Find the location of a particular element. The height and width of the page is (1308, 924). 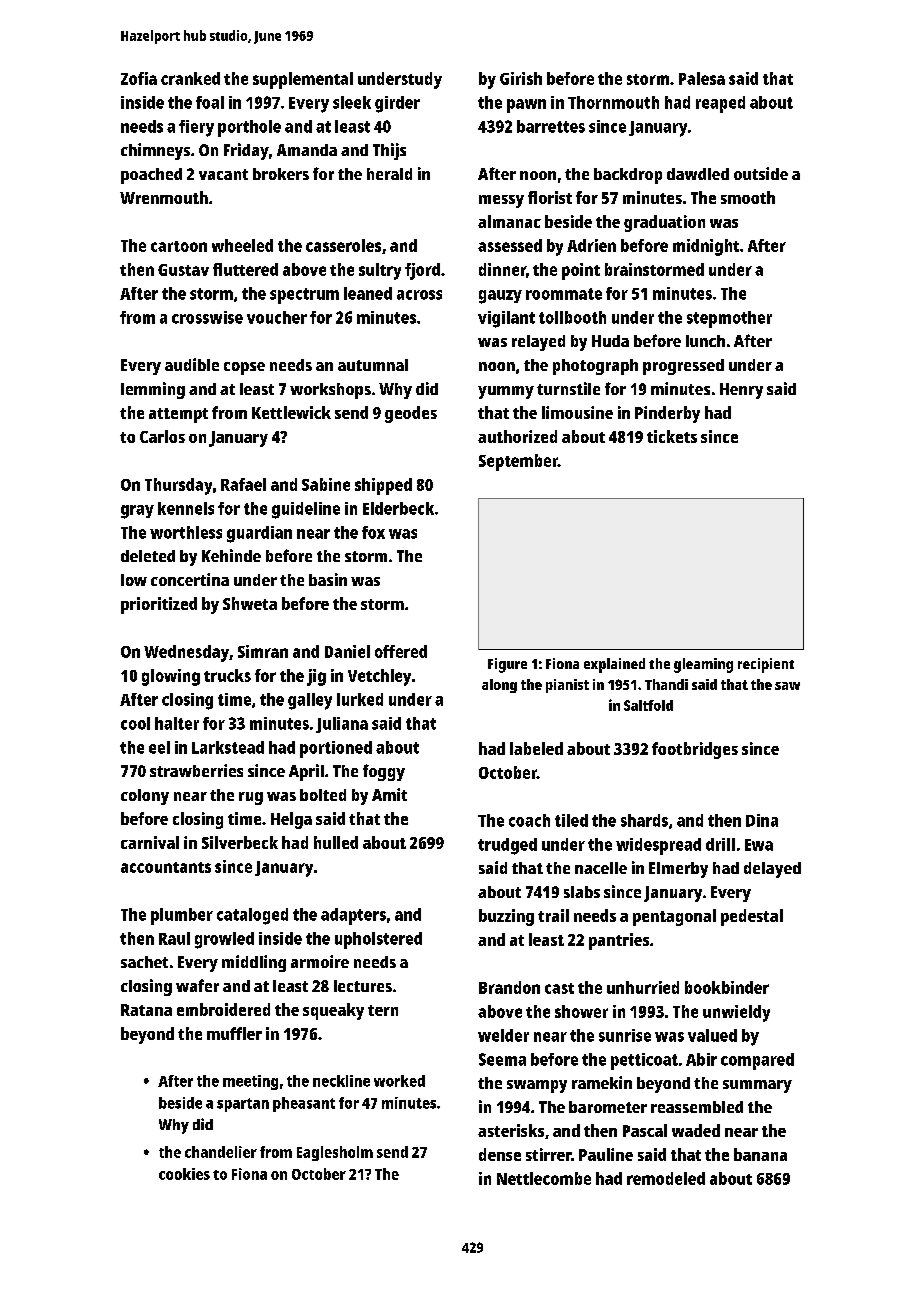

upholstered is located at coordinates (378, 940).
